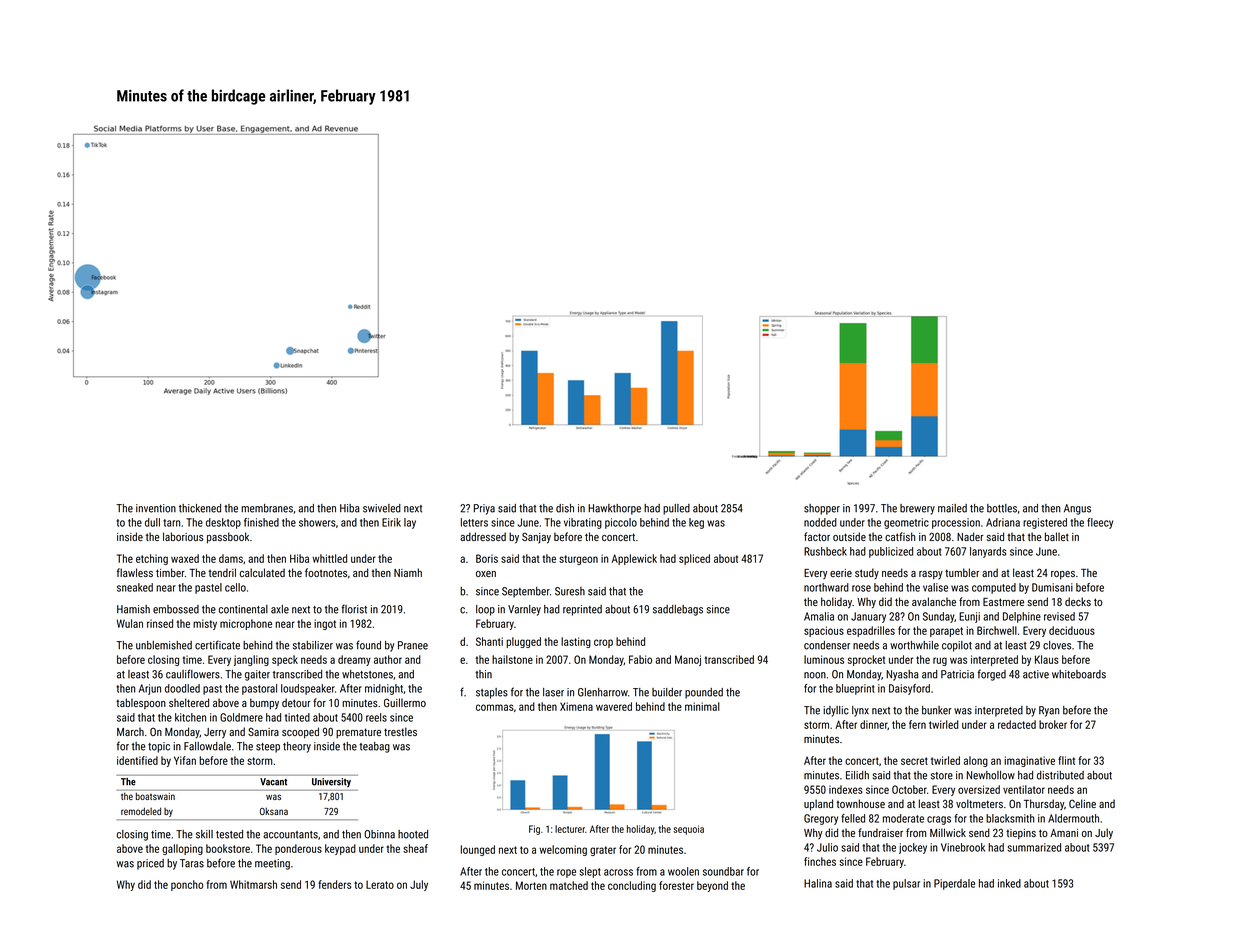 This screenshot has width=1233, height=952. I want to click on Morten, so click(531, 885).
